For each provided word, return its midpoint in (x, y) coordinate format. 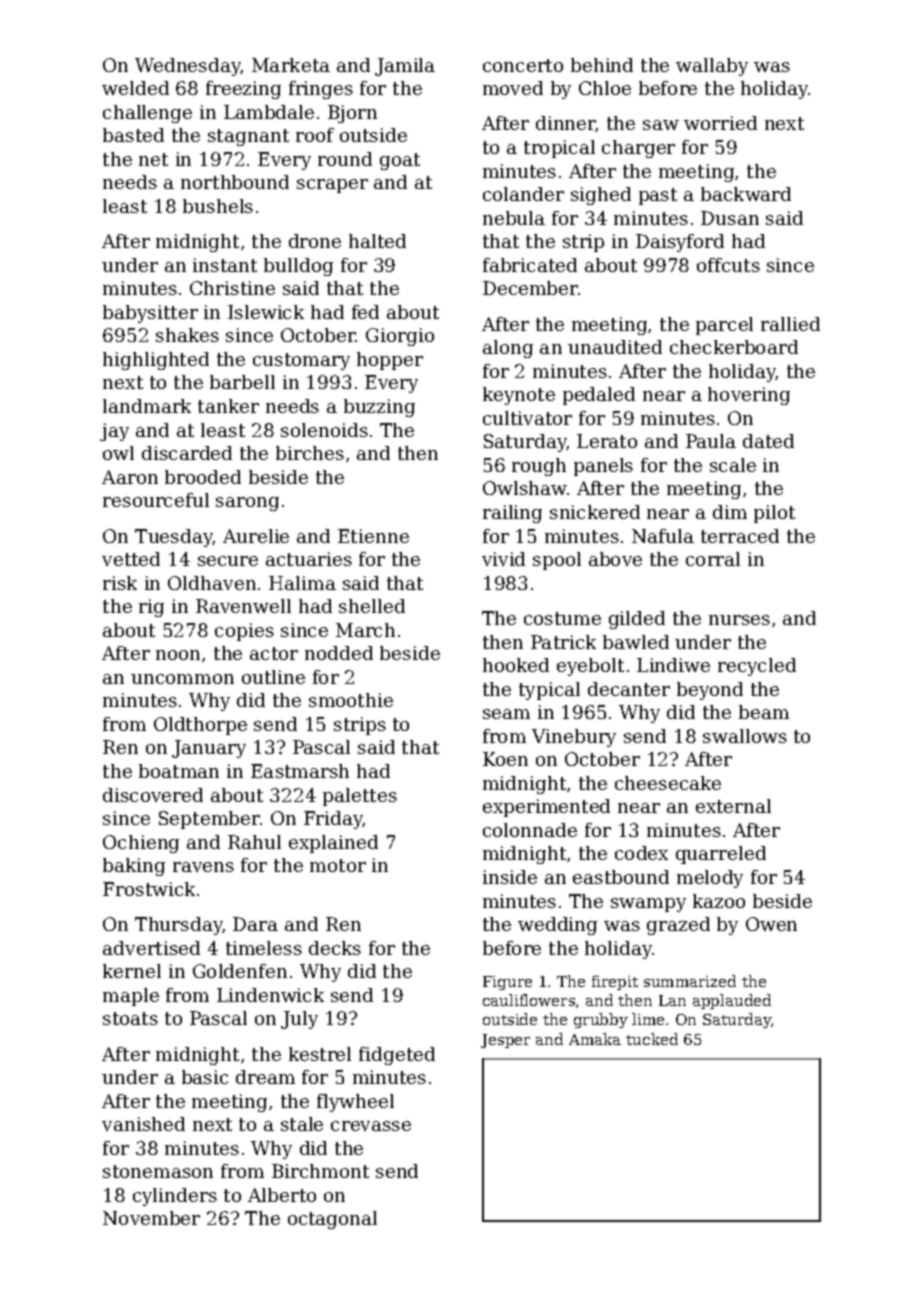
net (153, 159)
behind (602, 65)
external (733, 806)
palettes (360, 797)
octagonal (332, 1220)
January (209, 749)
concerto (523, 65)
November (151, 1218)
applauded (732, 1001)
